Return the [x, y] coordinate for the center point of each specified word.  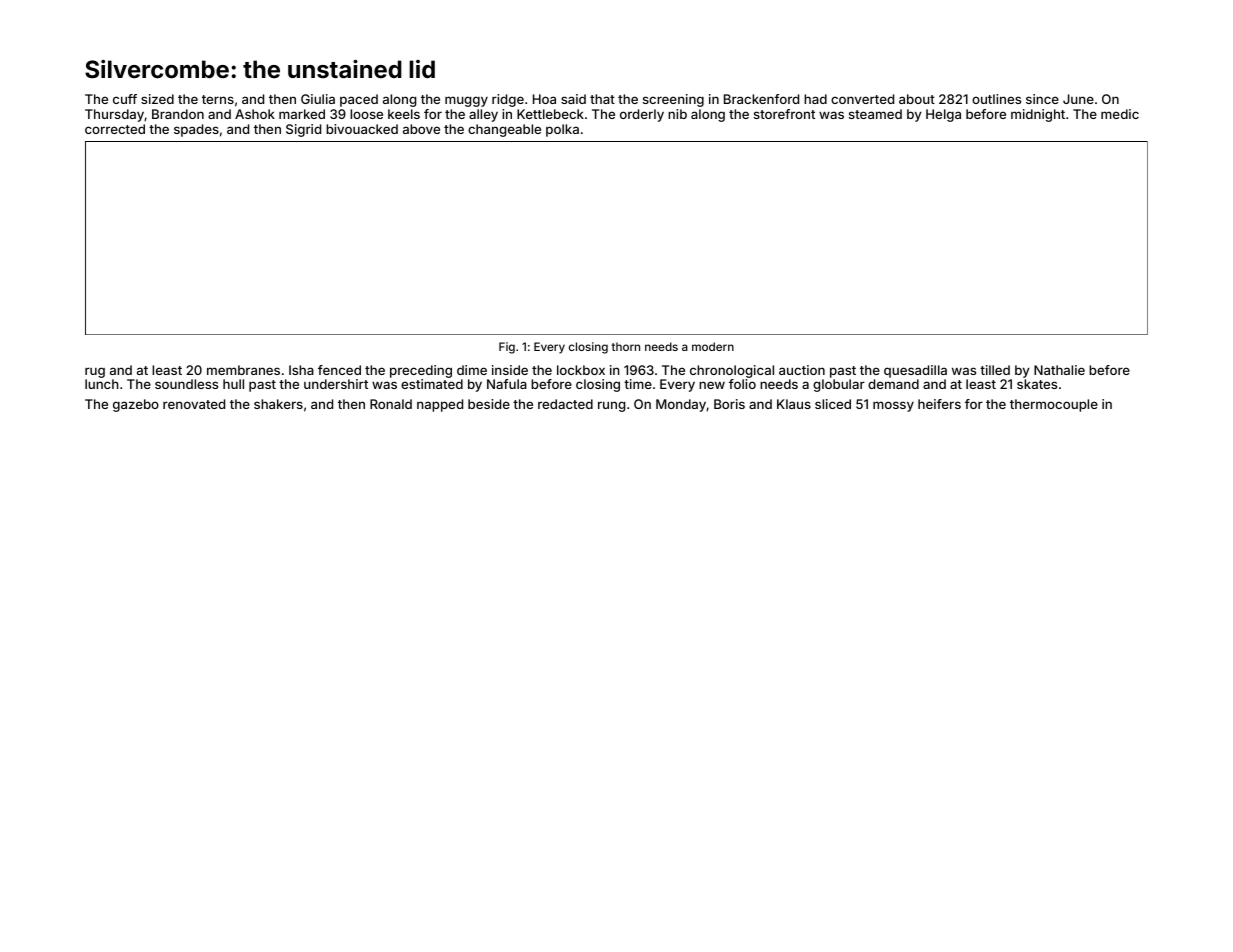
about [917, 99]
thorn [625, 346]
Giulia [318, 99]
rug [95, 372]
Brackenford [761, 99]
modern [713, 346]
